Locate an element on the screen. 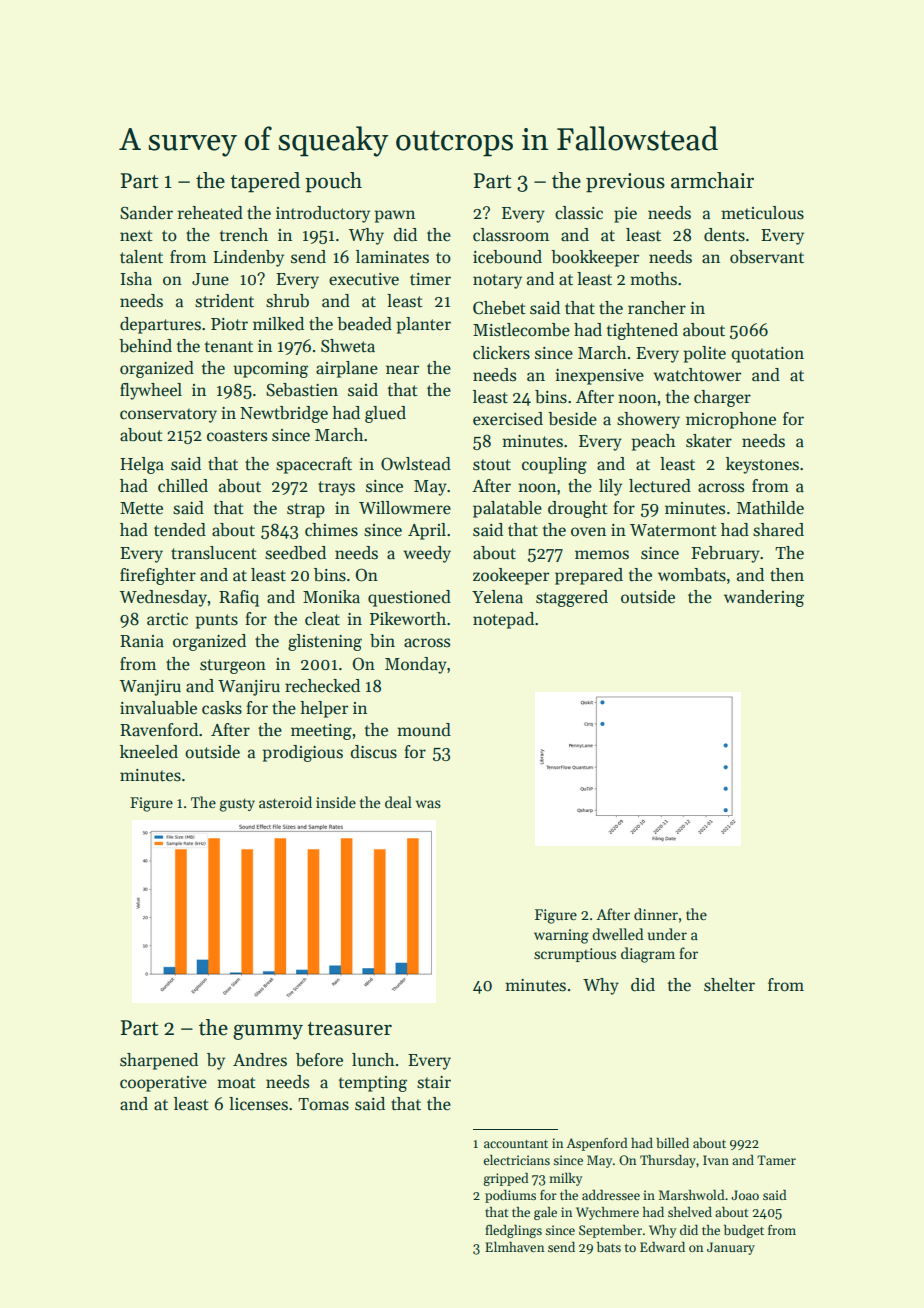 The image size is (924, 1308). stair is located at coordinates (434, 1082).
